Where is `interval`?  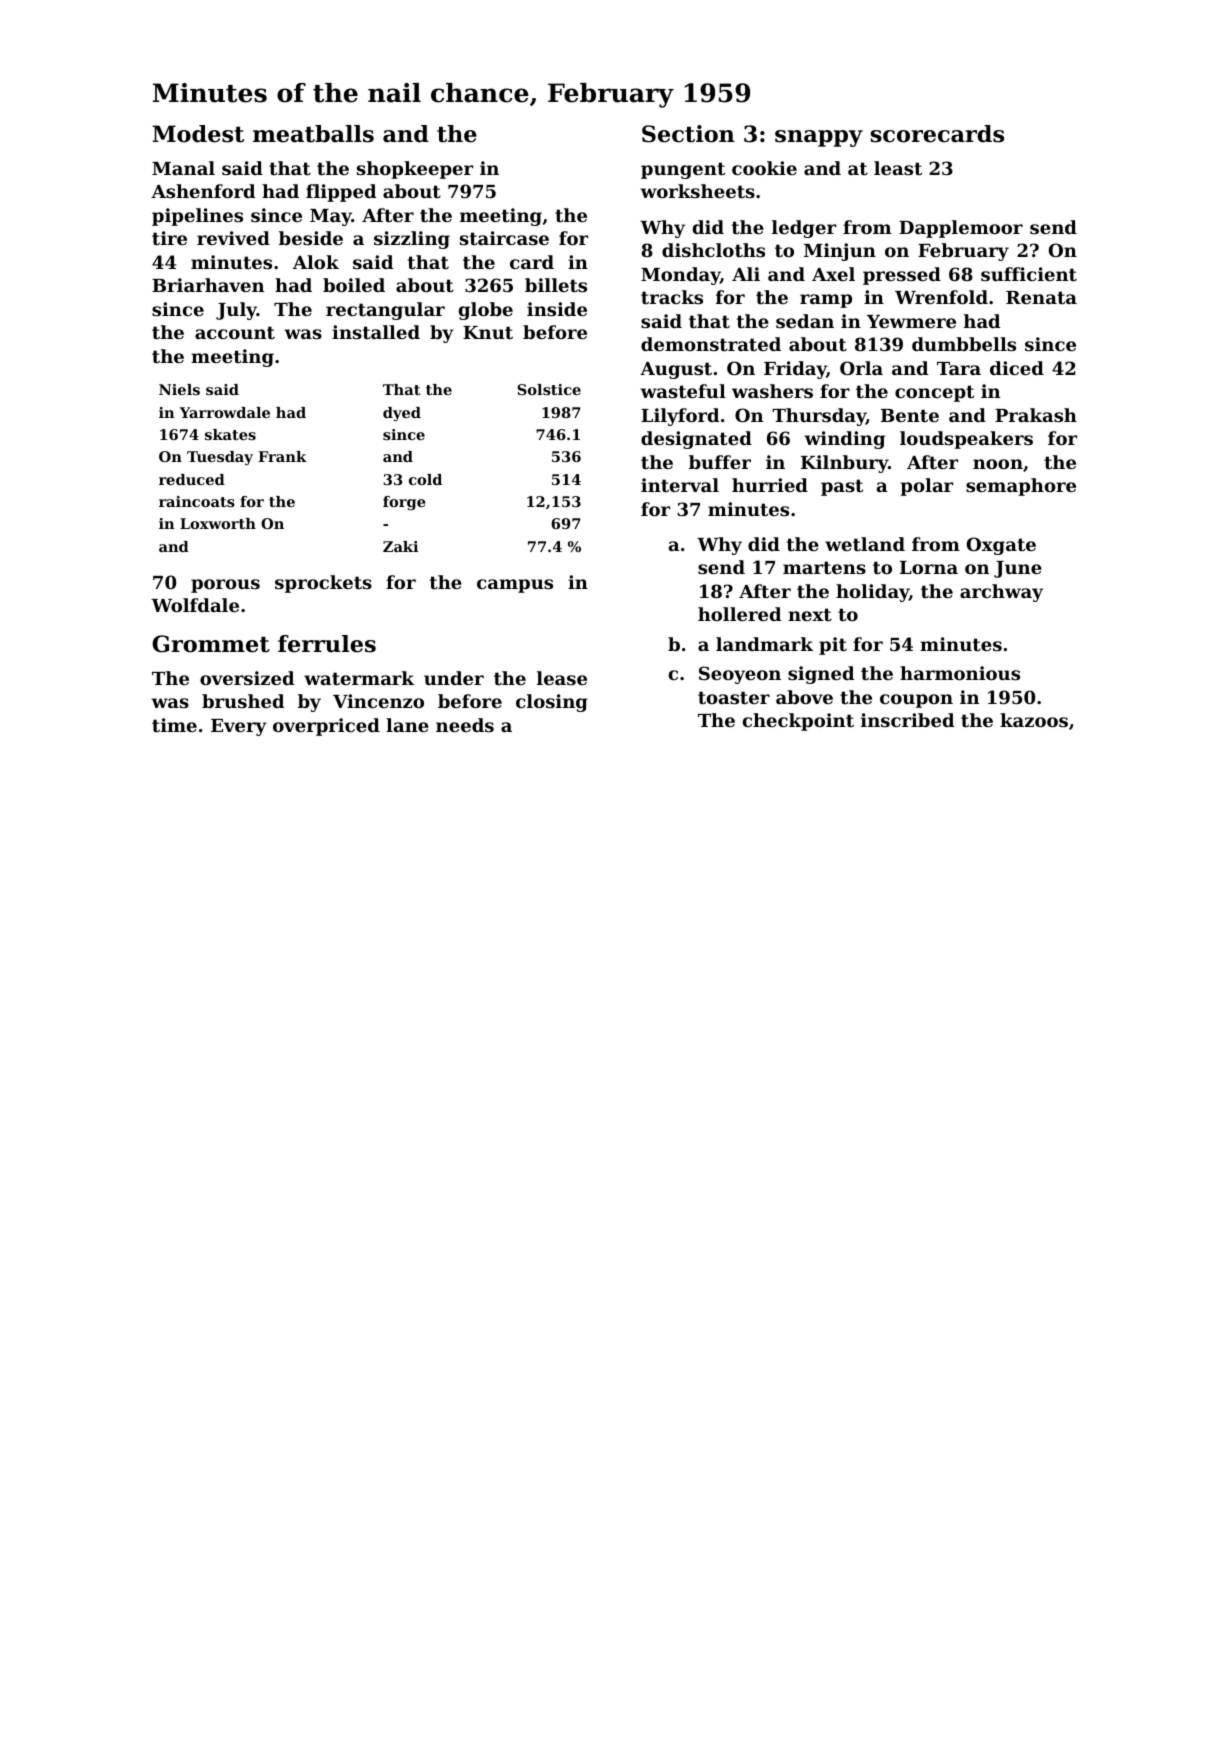
interval is located at coordinates (680, 485).
